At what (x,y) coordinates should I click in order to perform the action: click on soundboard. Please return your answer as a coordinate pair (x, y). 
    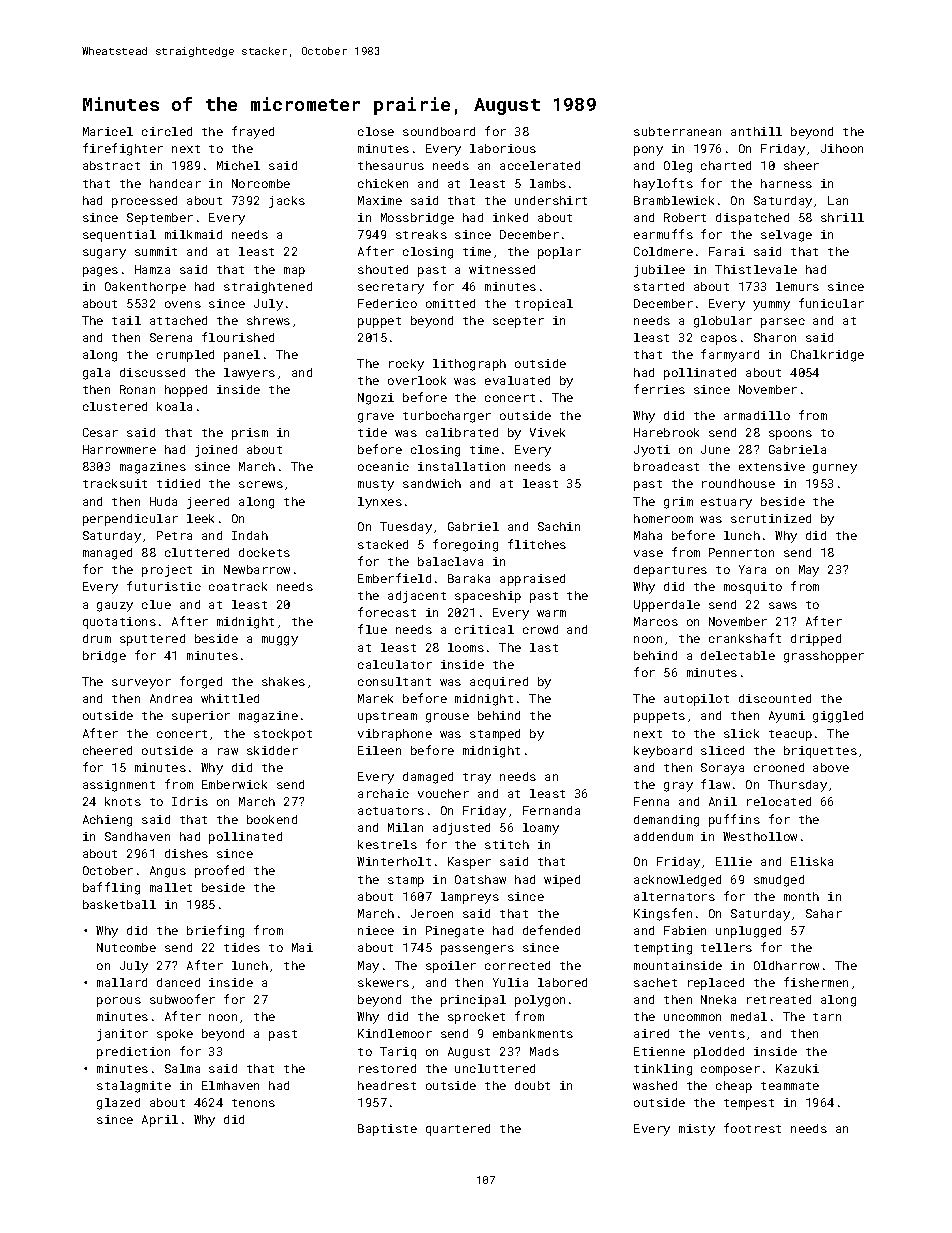
    Looking at the image, I should click on (439, 131).
